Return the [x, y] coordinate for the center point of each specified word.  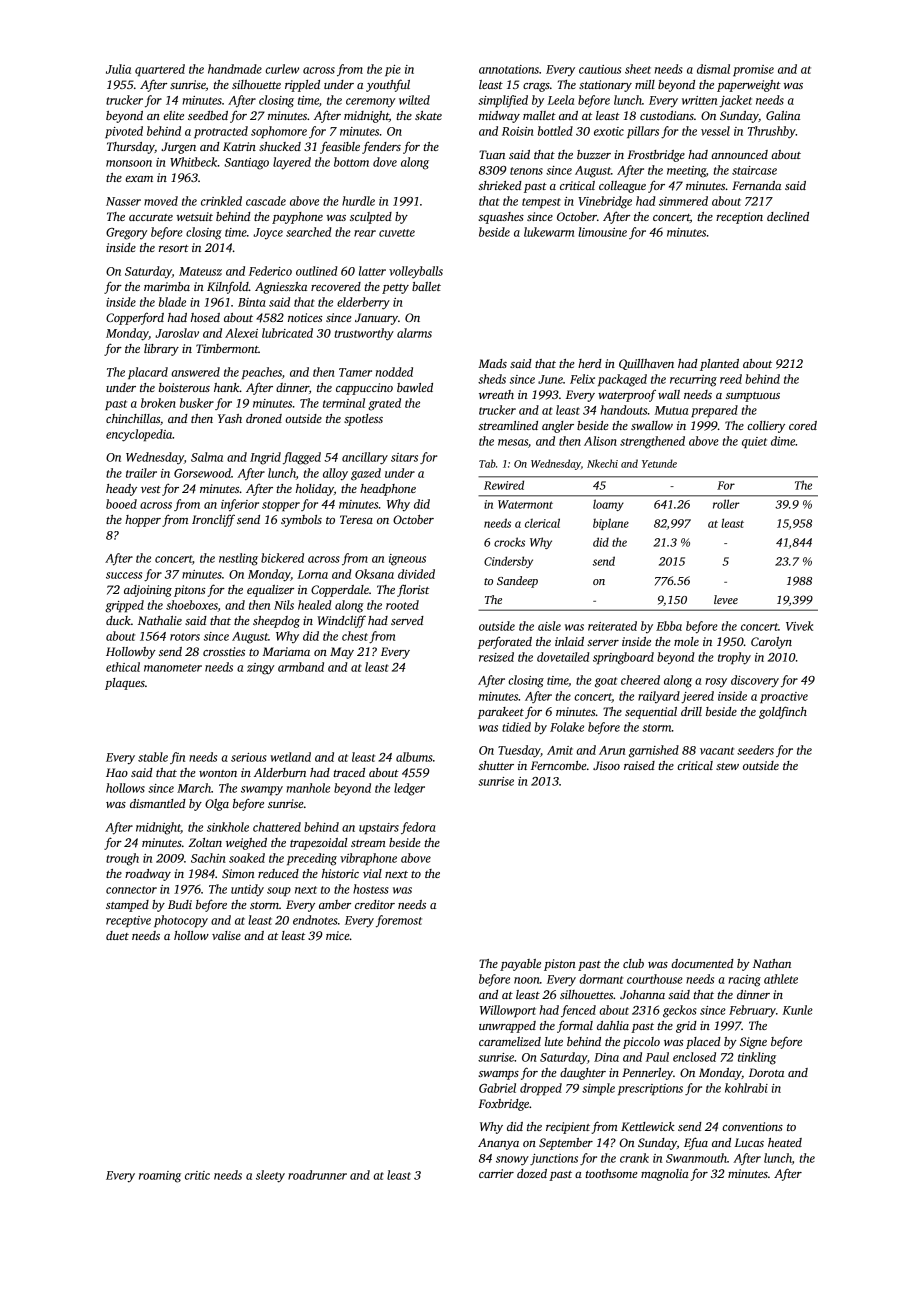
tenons [526, 171]
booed [121, 504]
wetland [291, 757]
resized [496, 657]
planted [719, 365]
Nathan [772, 963]
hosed [205, 317]
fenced [578, 1011]
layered [292, 163]
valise [226, 935]
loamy [608, 505]
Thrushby [772, 132]
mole [686, 641]
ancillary [365, 458]
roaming [160, 1177]
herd [590, 363]
